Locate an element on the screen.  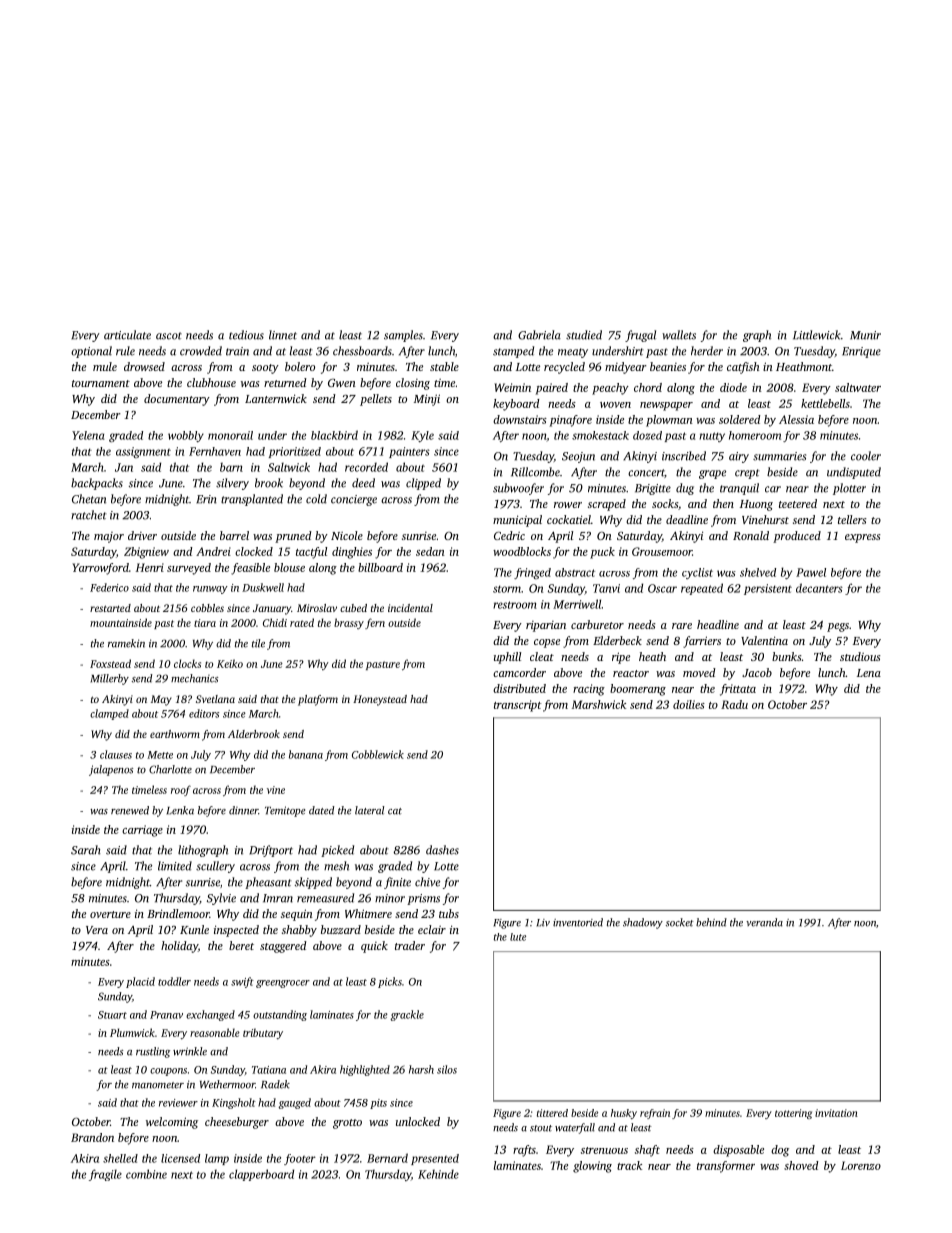
articulate is located at coordinates (127, 335).
